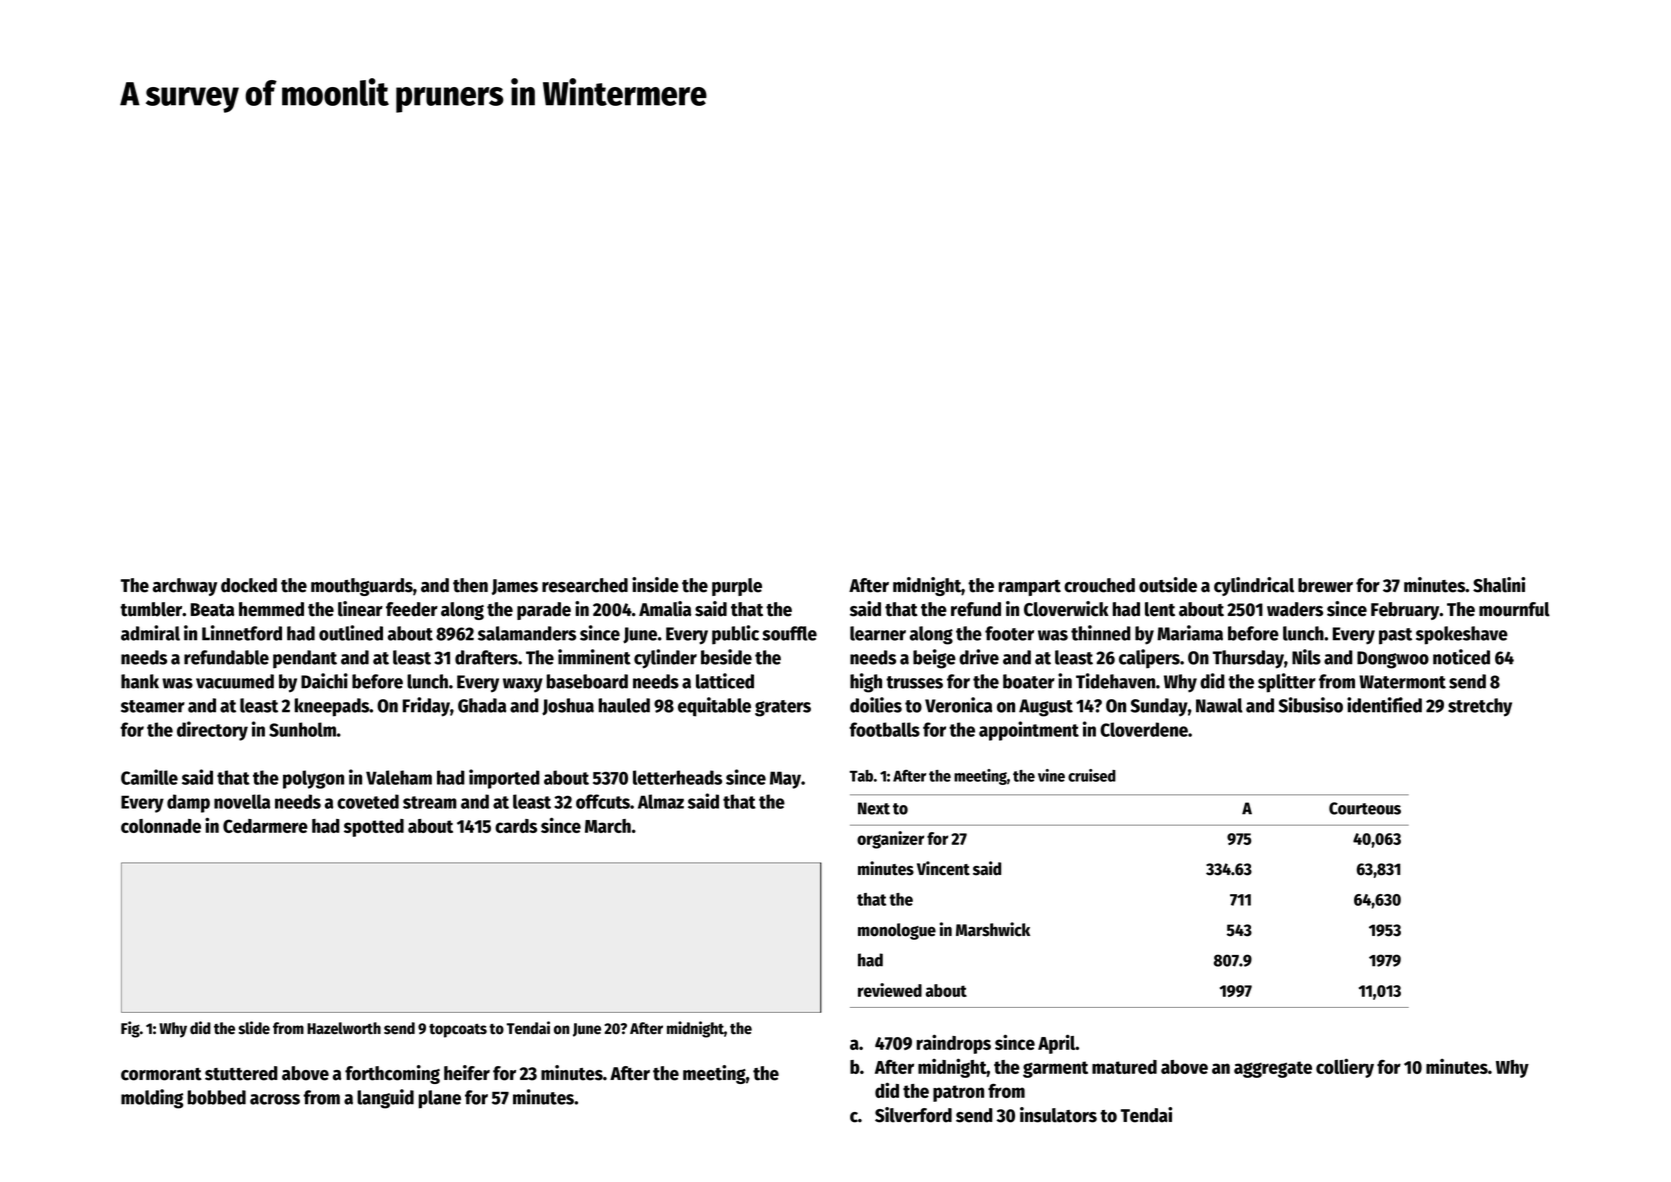 This screenshot has width=1671, height=1182. What do you see at coordinates (1325, 585) in the screenshot?
I see `brewer` at bounding box center [1325, 585].
